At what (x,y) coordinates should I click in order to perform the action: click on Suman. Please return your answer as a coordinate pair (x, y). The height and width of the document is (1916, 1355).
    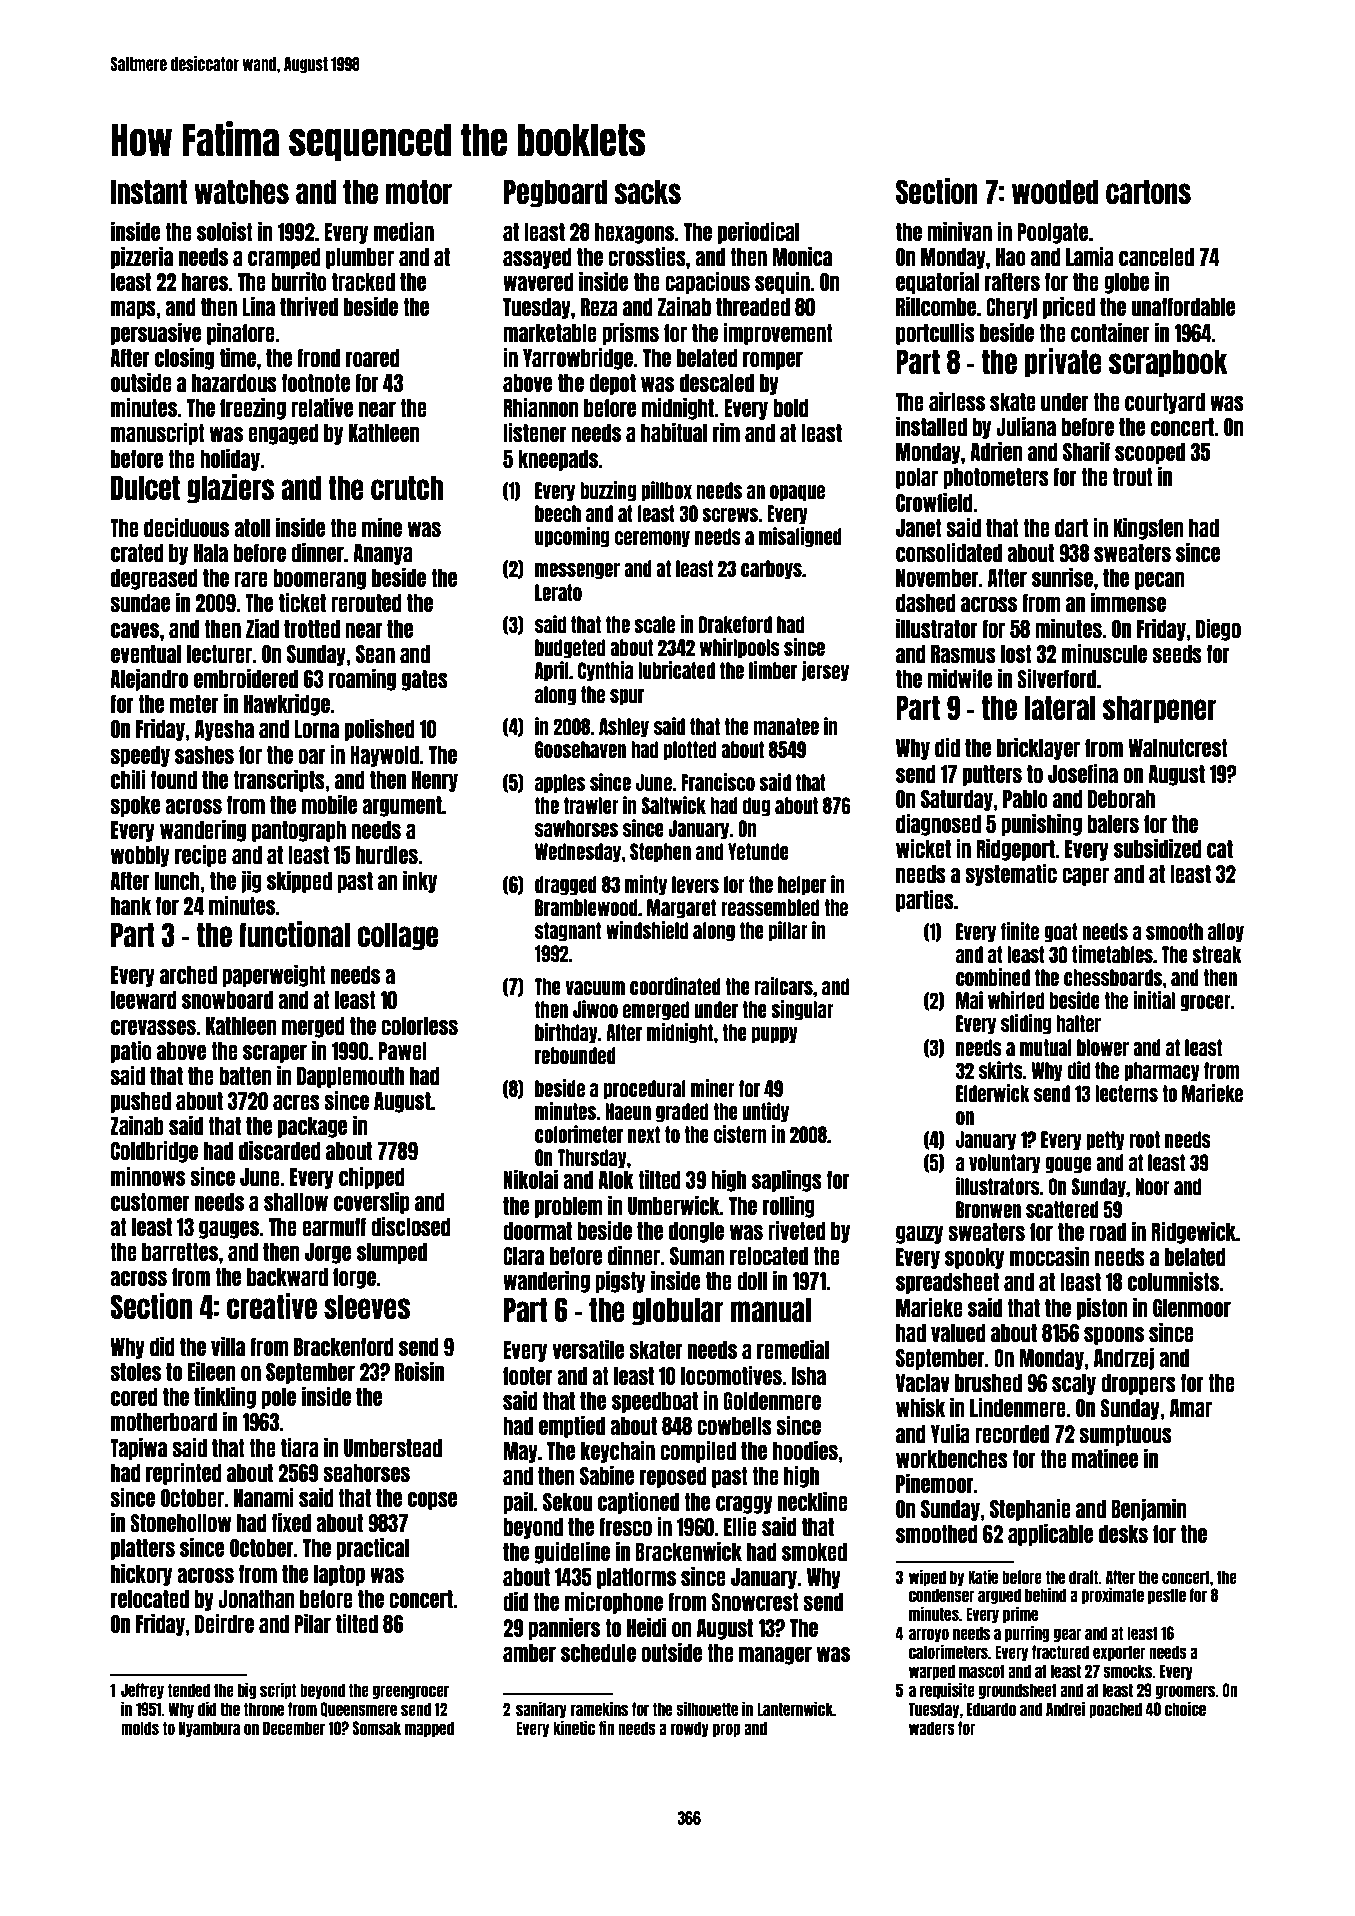
    Looking at the image, I should click on (697, 1256).
